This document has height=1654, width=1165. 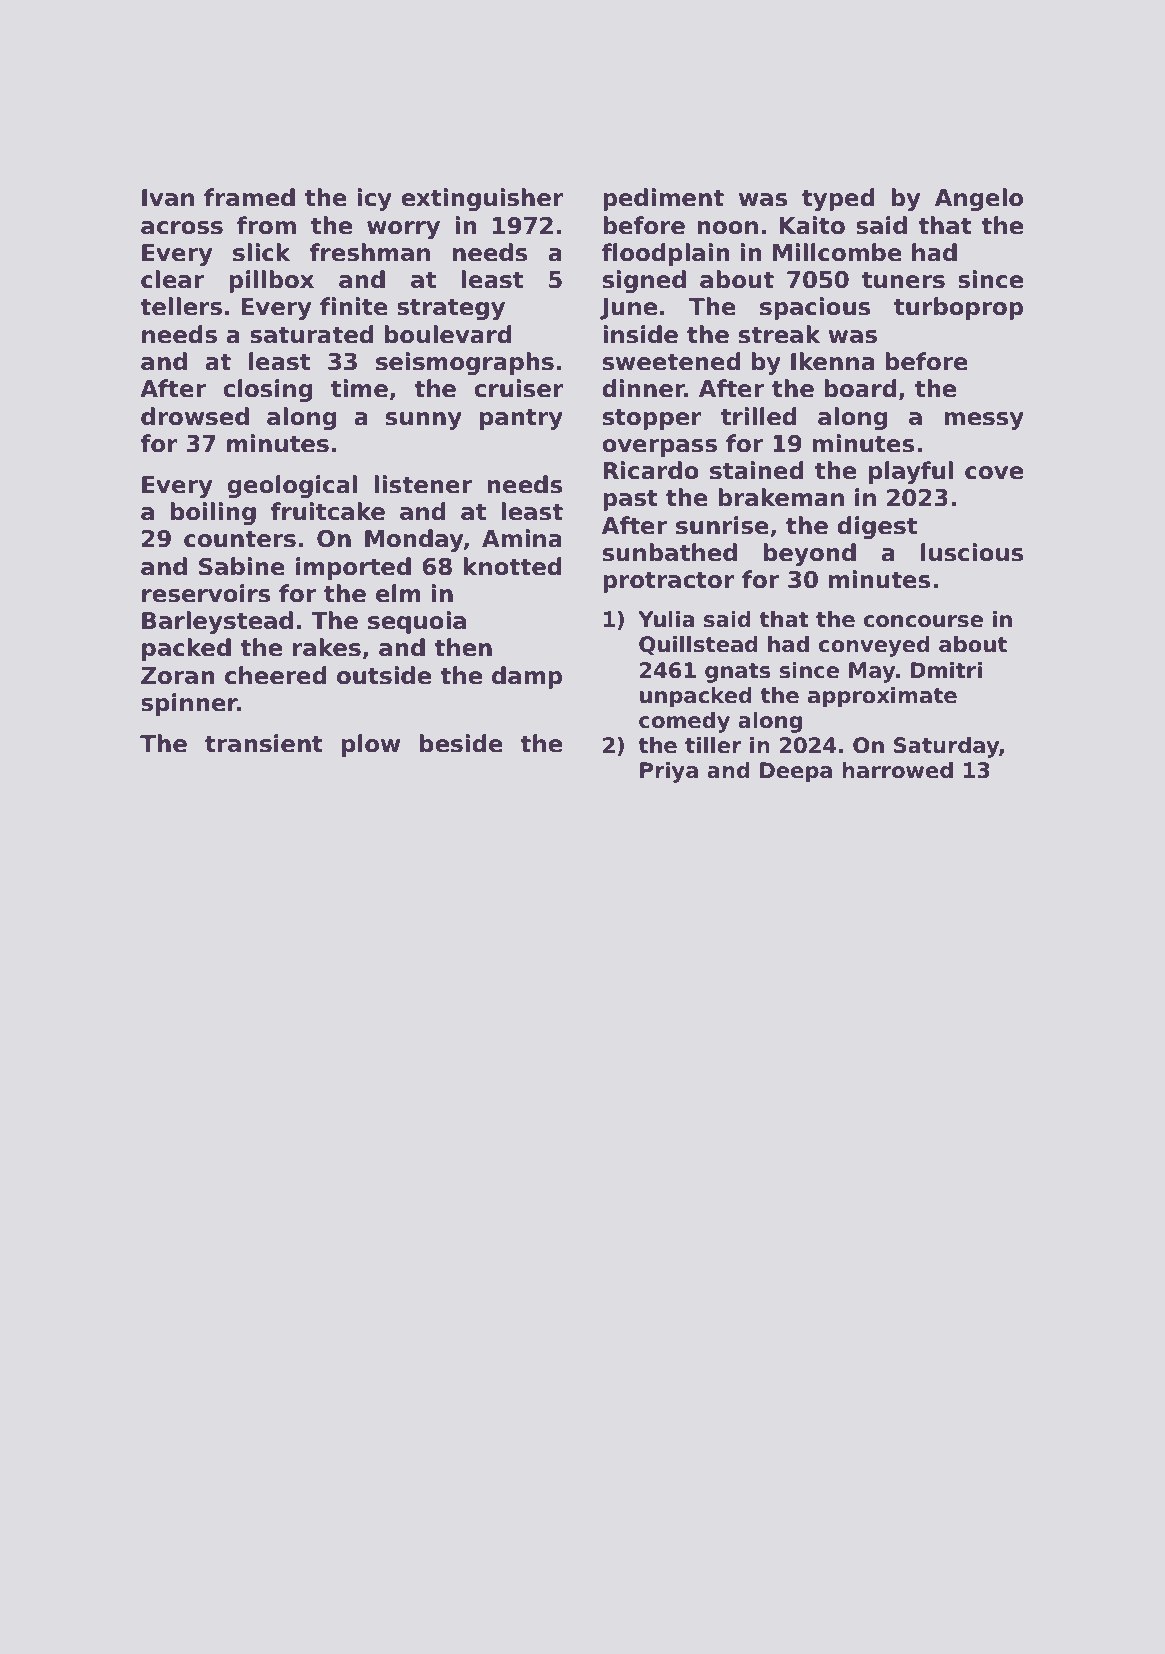 What do you see at coordinates (311, 334) in the document?
I see `saturated` at bounding box center [311, 334].
